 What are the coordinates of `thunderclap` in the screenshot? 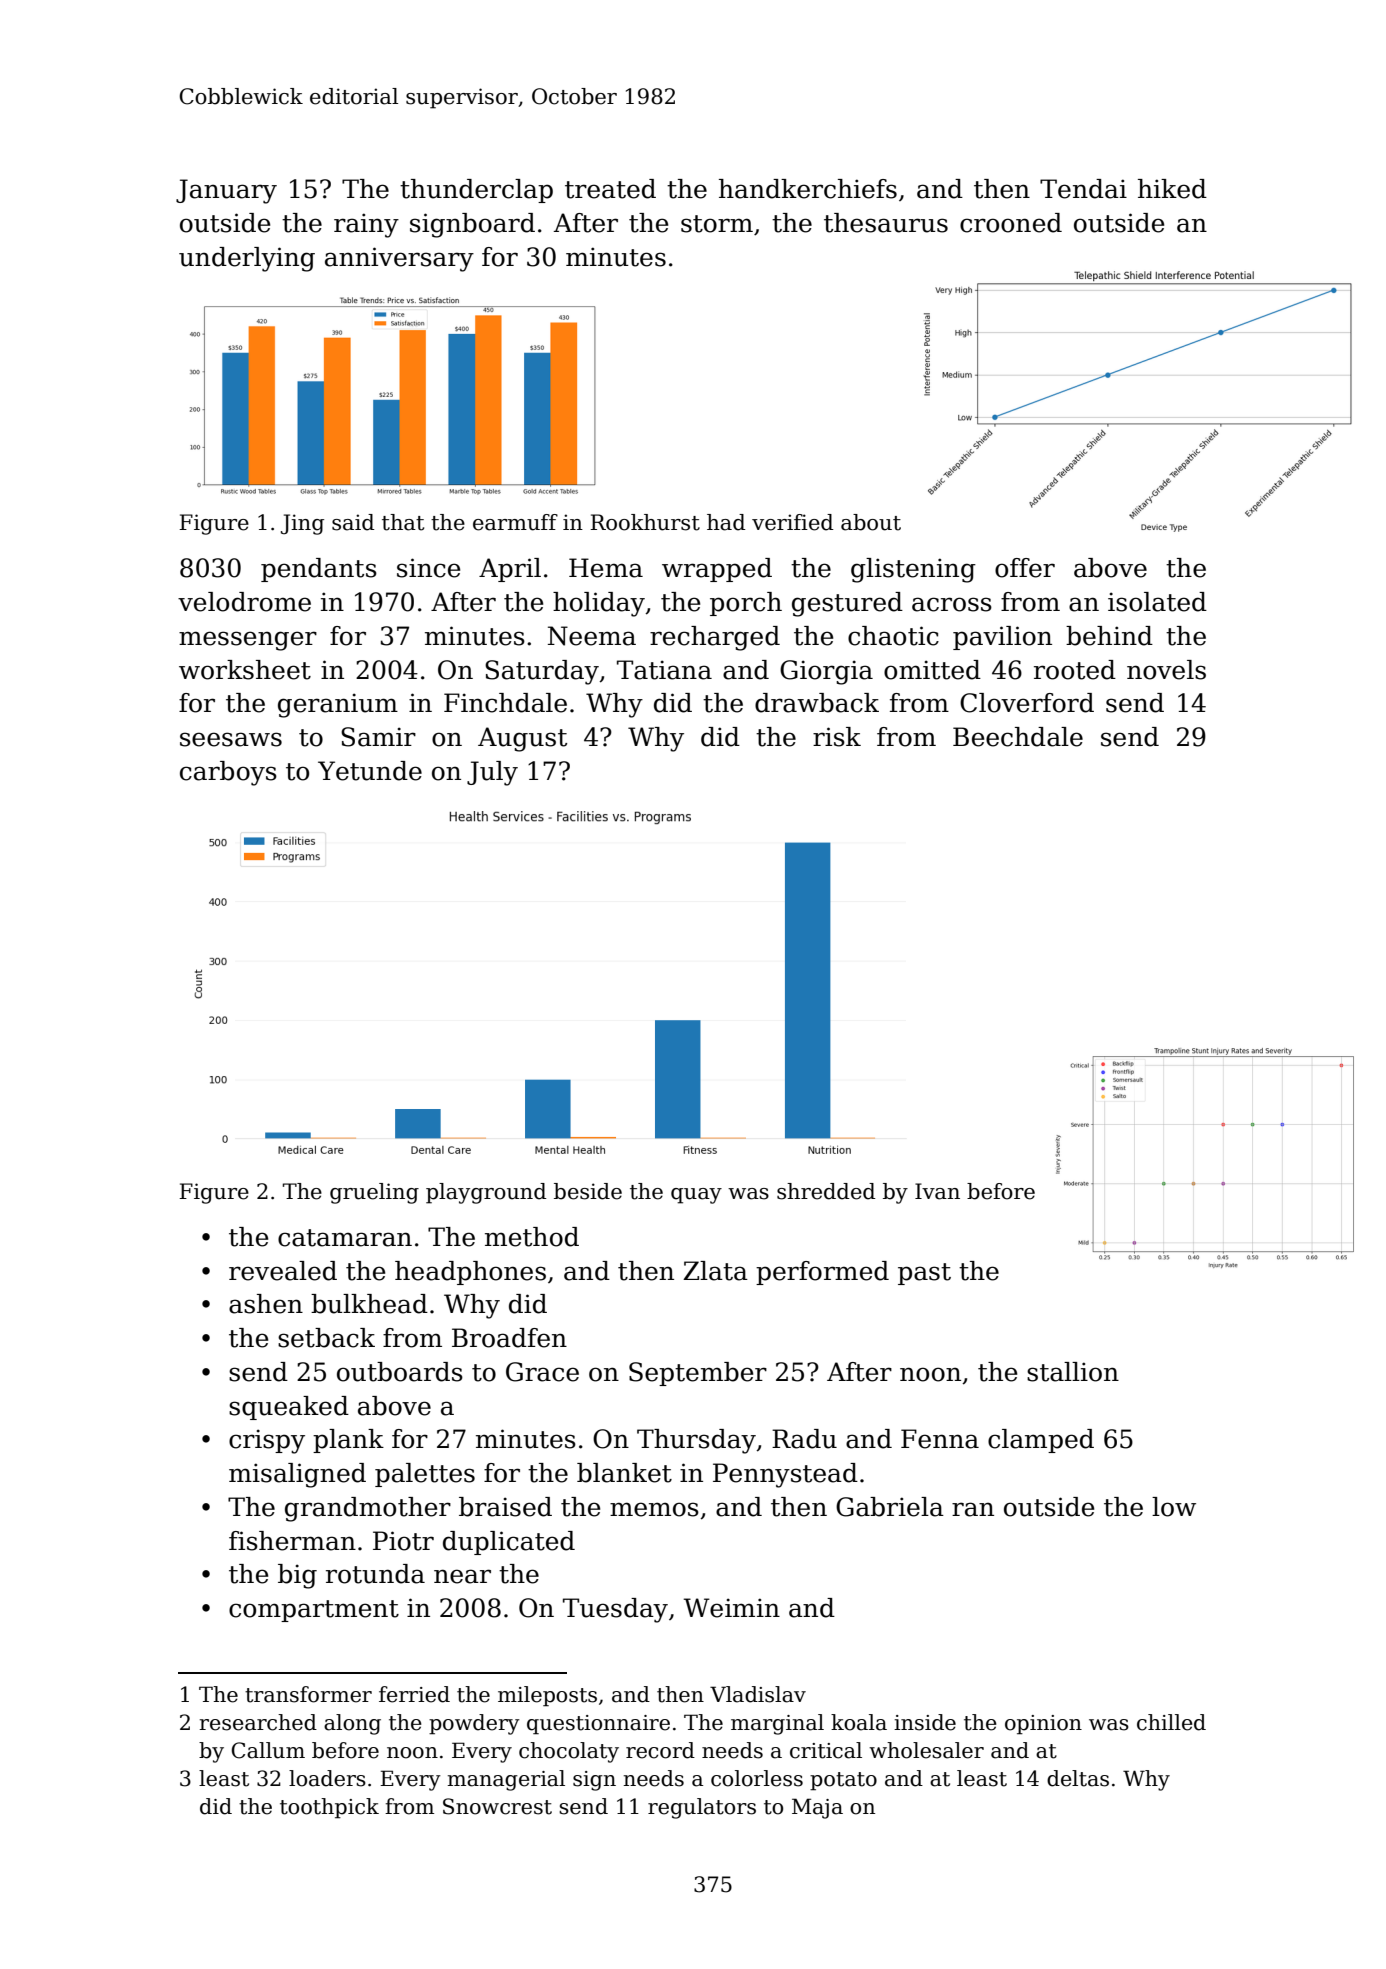 It's located at (476, 191).
